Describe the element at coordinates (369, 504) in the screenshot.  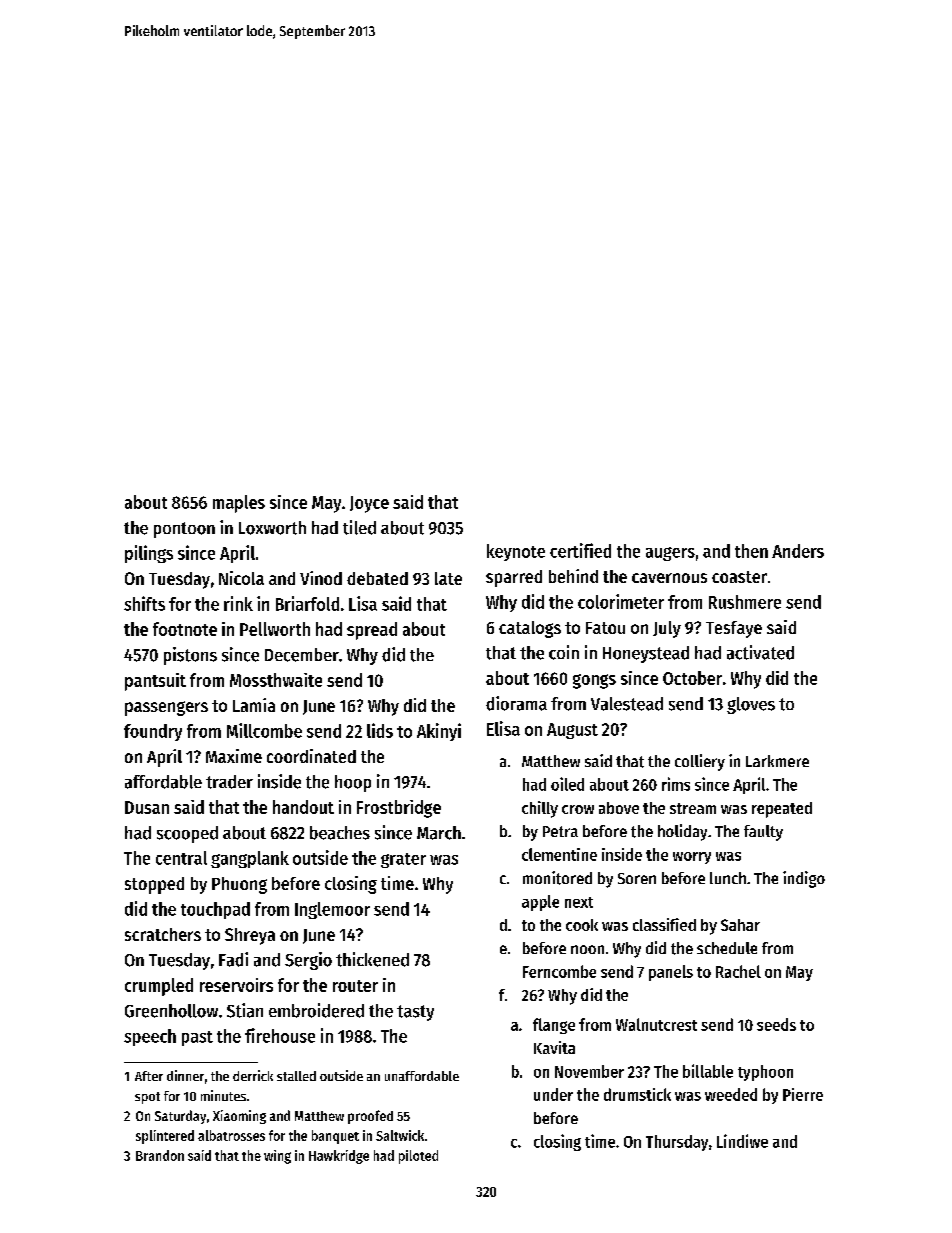
I see `Joyce` at that location.
